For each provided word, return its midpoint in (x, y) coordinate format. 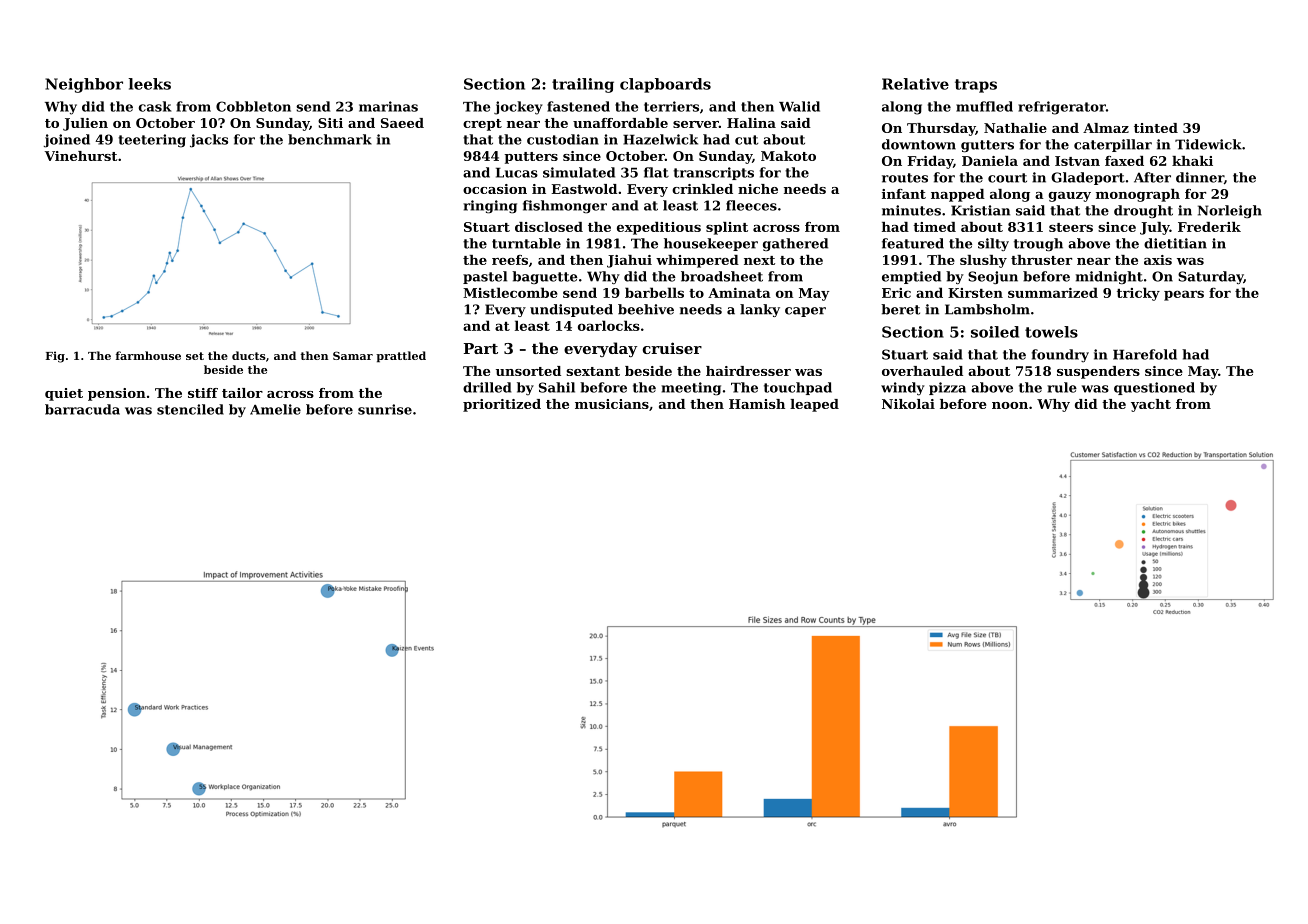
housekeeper (711, 244)
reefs (510, 260)
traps (976, 86)
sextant (593, 371)
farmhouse (148, 355)
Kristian (980, 210)
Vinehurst (81, 156)
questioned (1154, 388)
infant (904, 194)
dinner (1200, 177)
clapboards (665, 85)
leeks (149, 84)
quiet (64, 394)
